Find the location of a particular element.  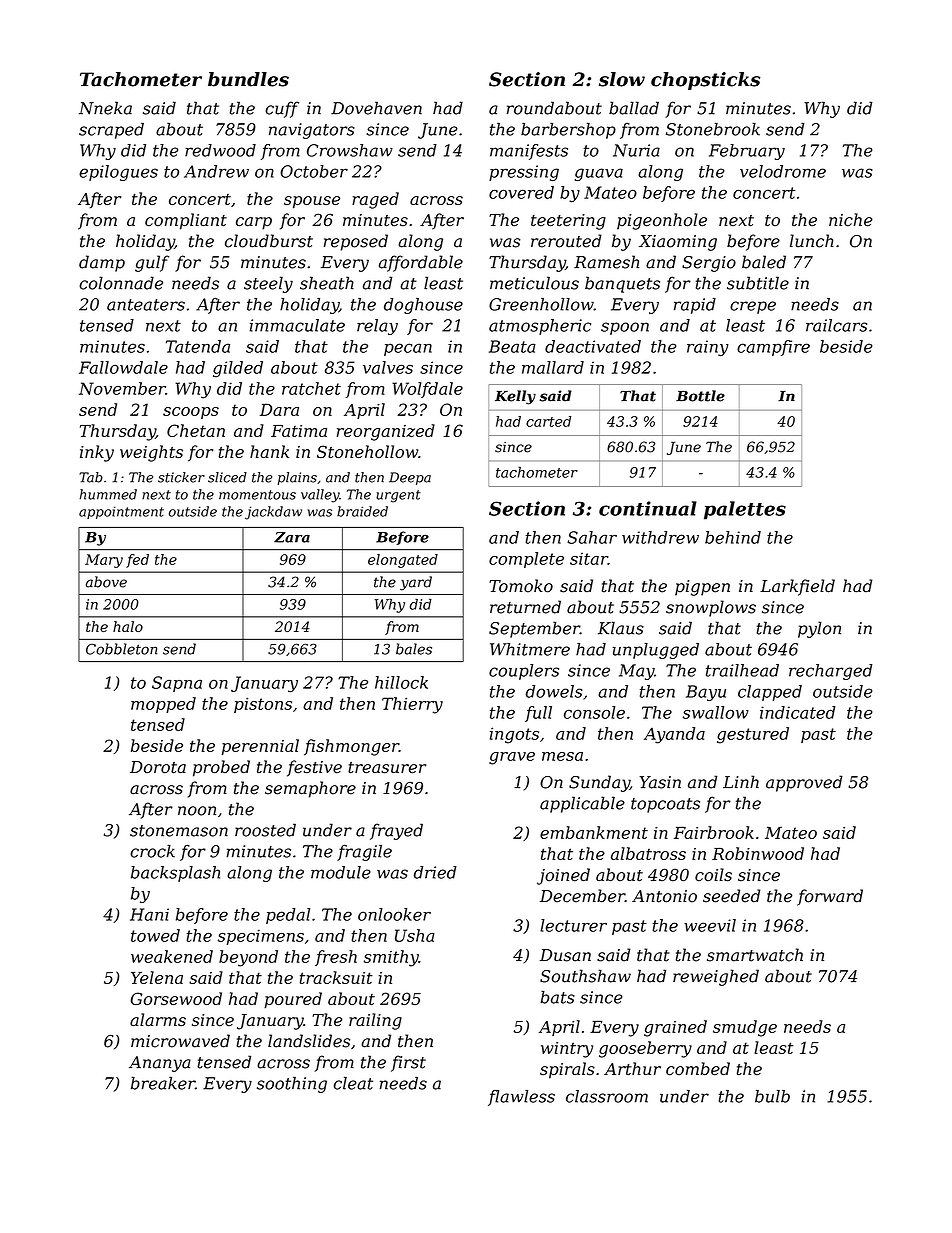

grained is located at coordinates (675, 1028).
